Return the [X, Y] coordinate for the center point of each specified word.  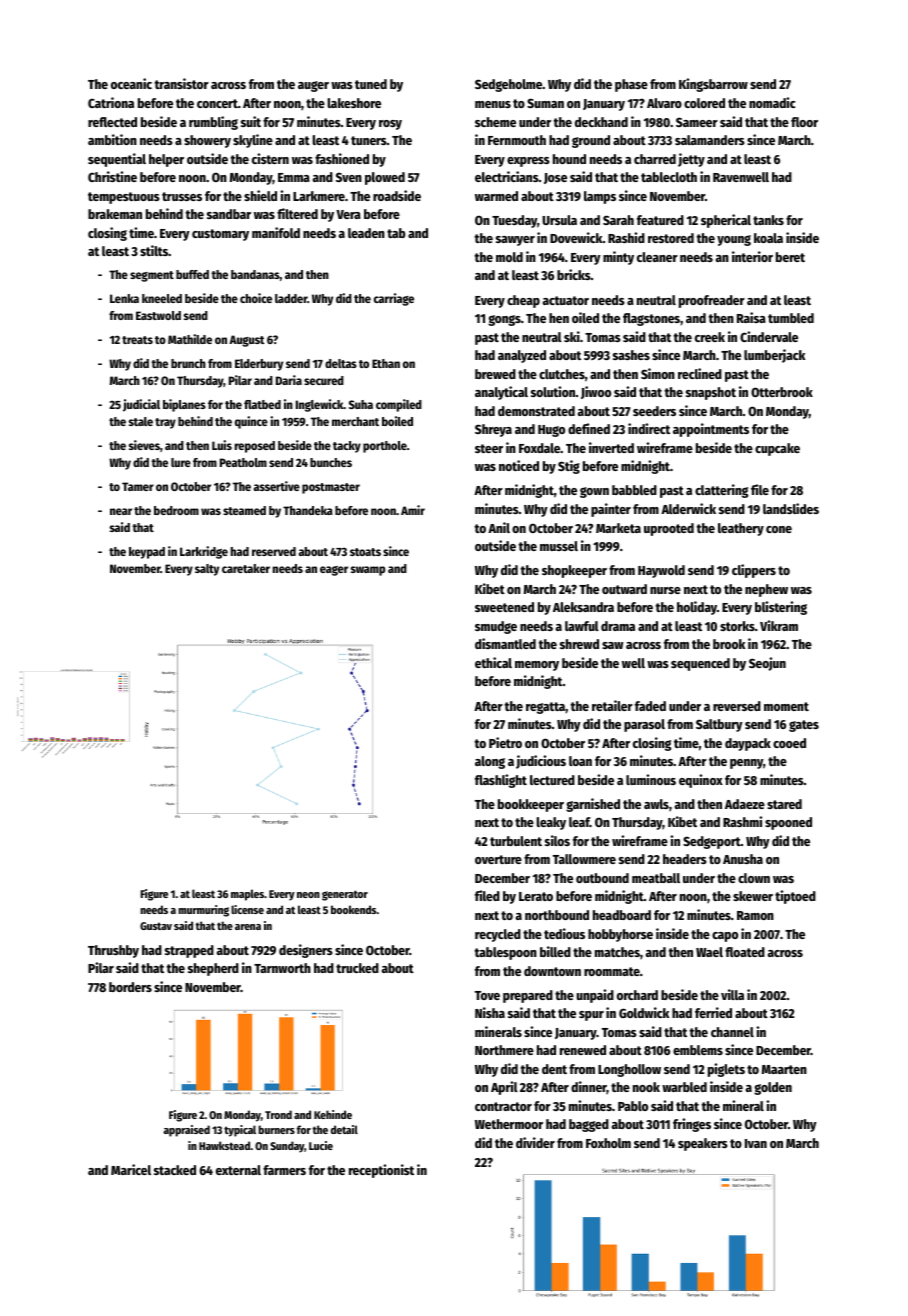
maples [247, 895]
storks [737, 626]
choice [256, 298]
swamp [368, 571]
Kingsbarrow [713, 85]
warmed [496, 196]
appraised [186, 1131]
